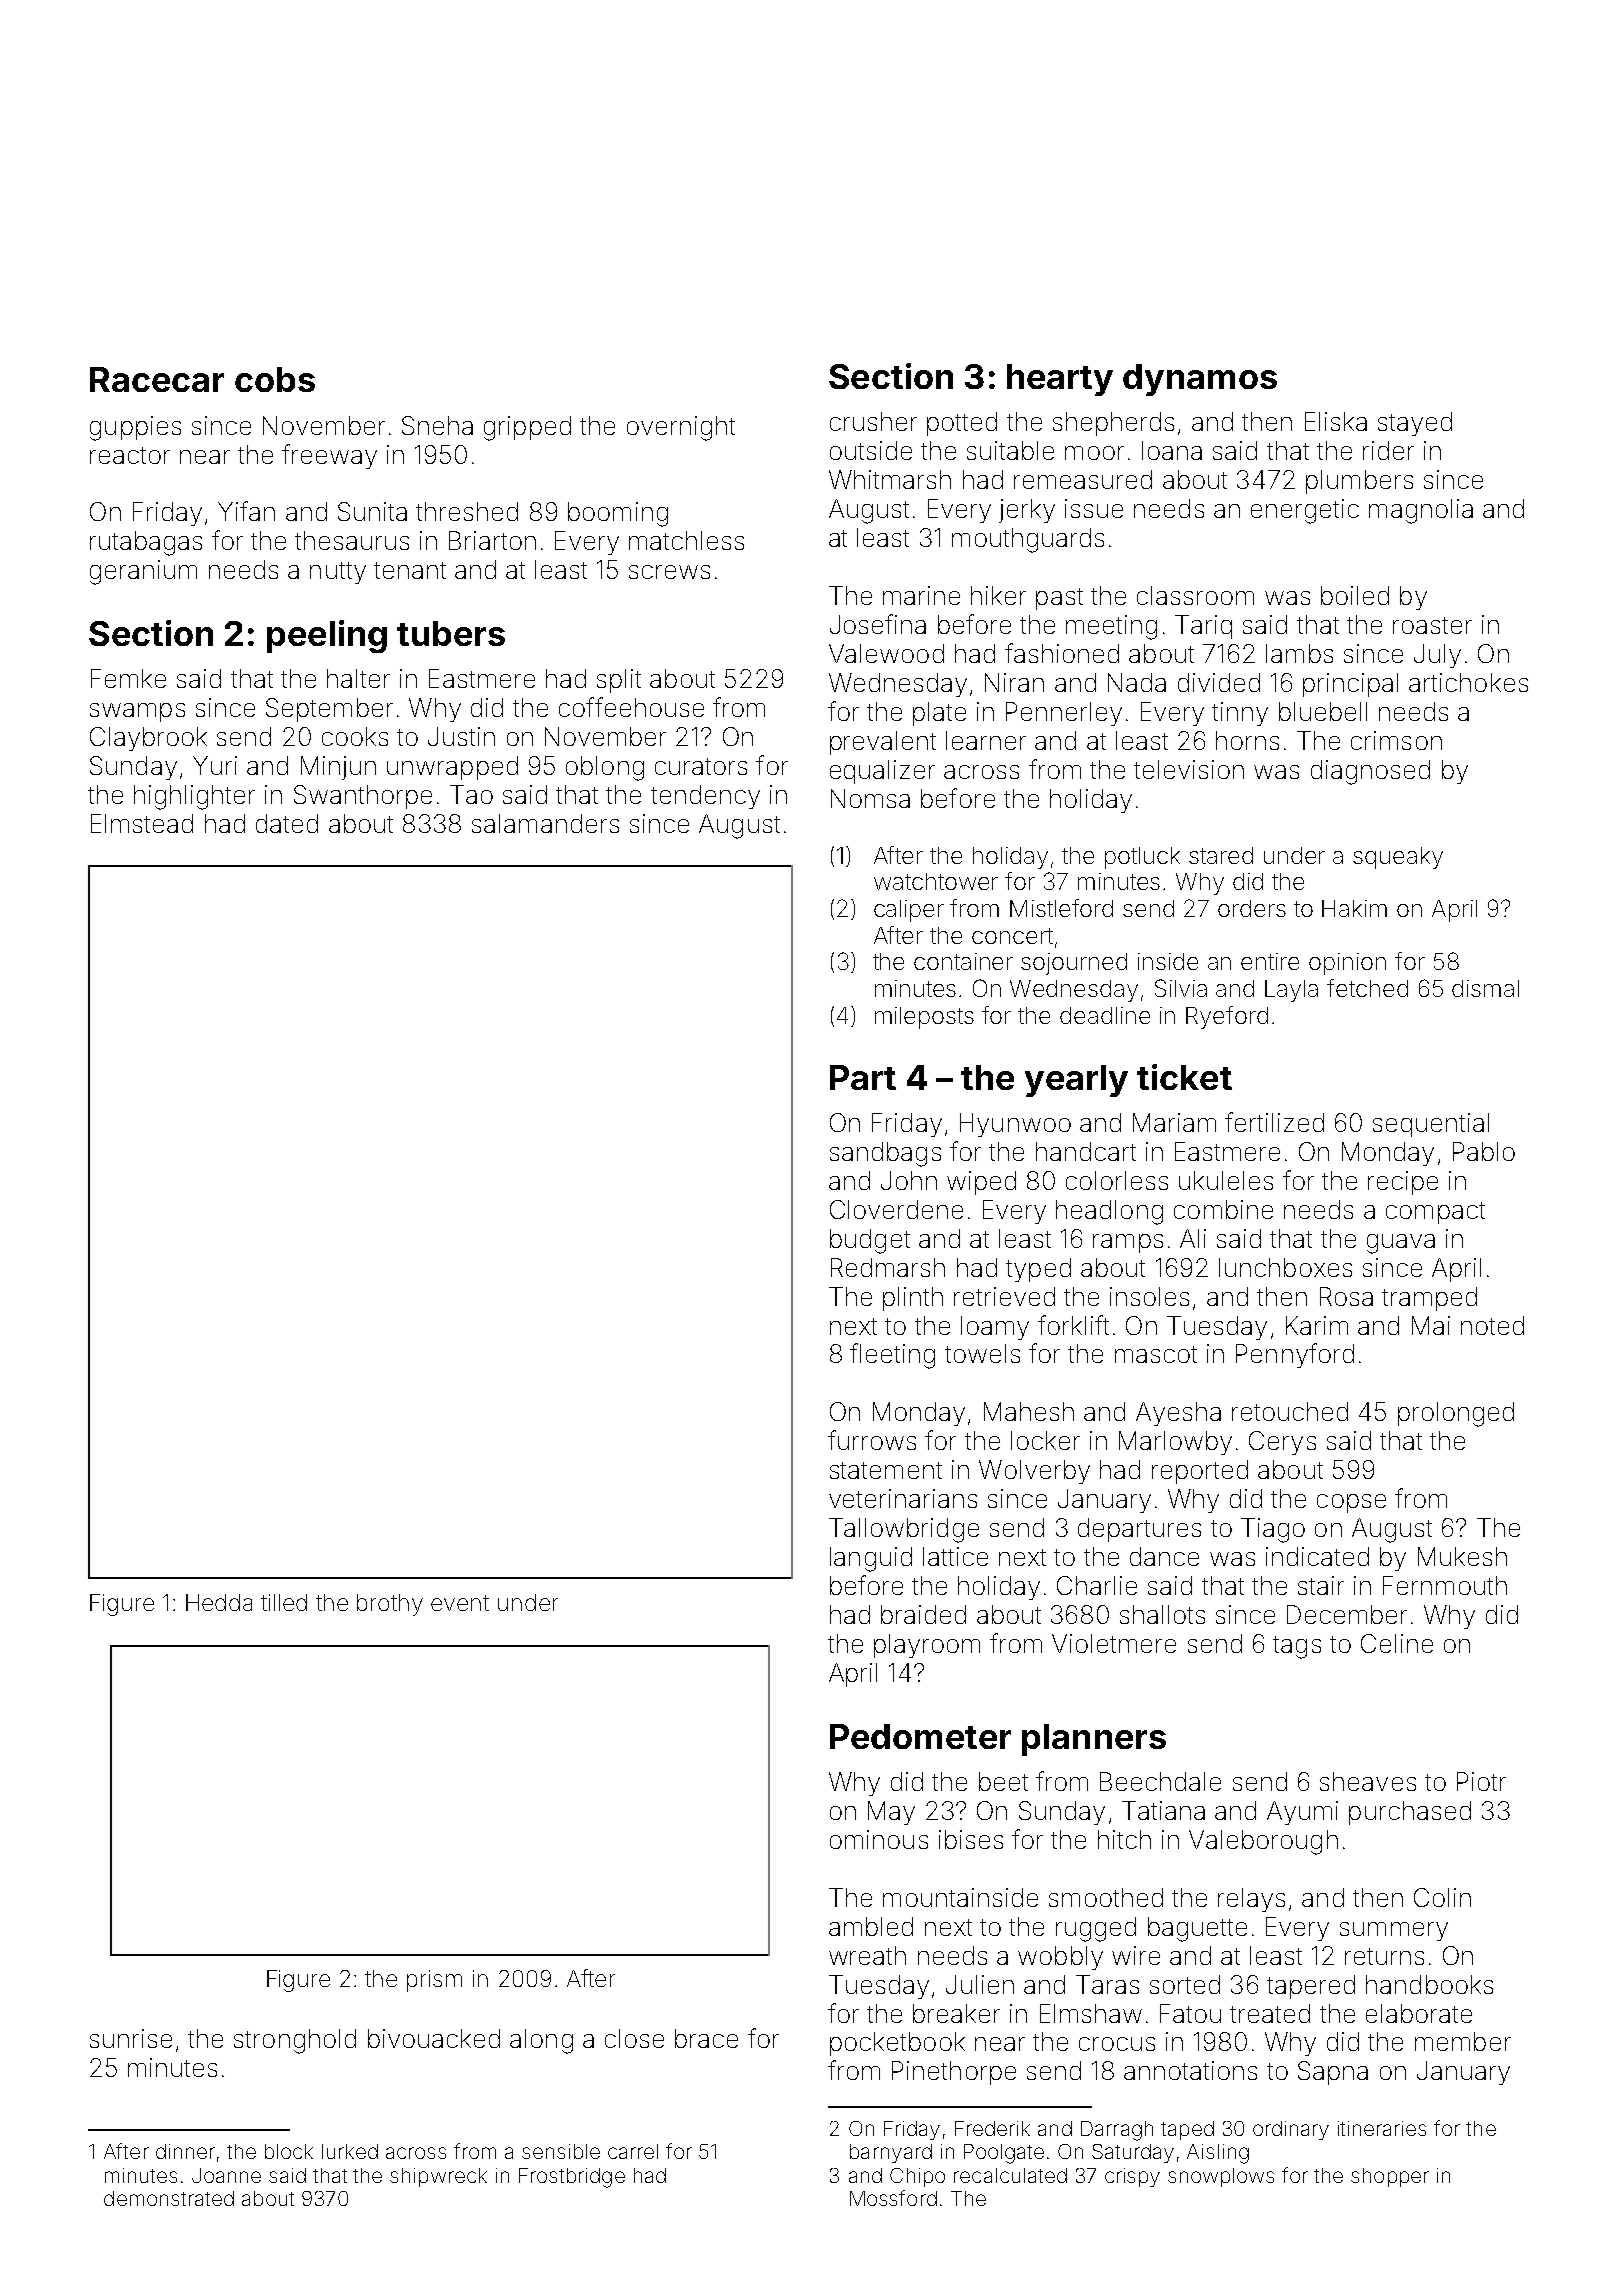 The width and height of the screenshot is (1620, 2292). I want to click on Pablo, so click(1484, 1151).
